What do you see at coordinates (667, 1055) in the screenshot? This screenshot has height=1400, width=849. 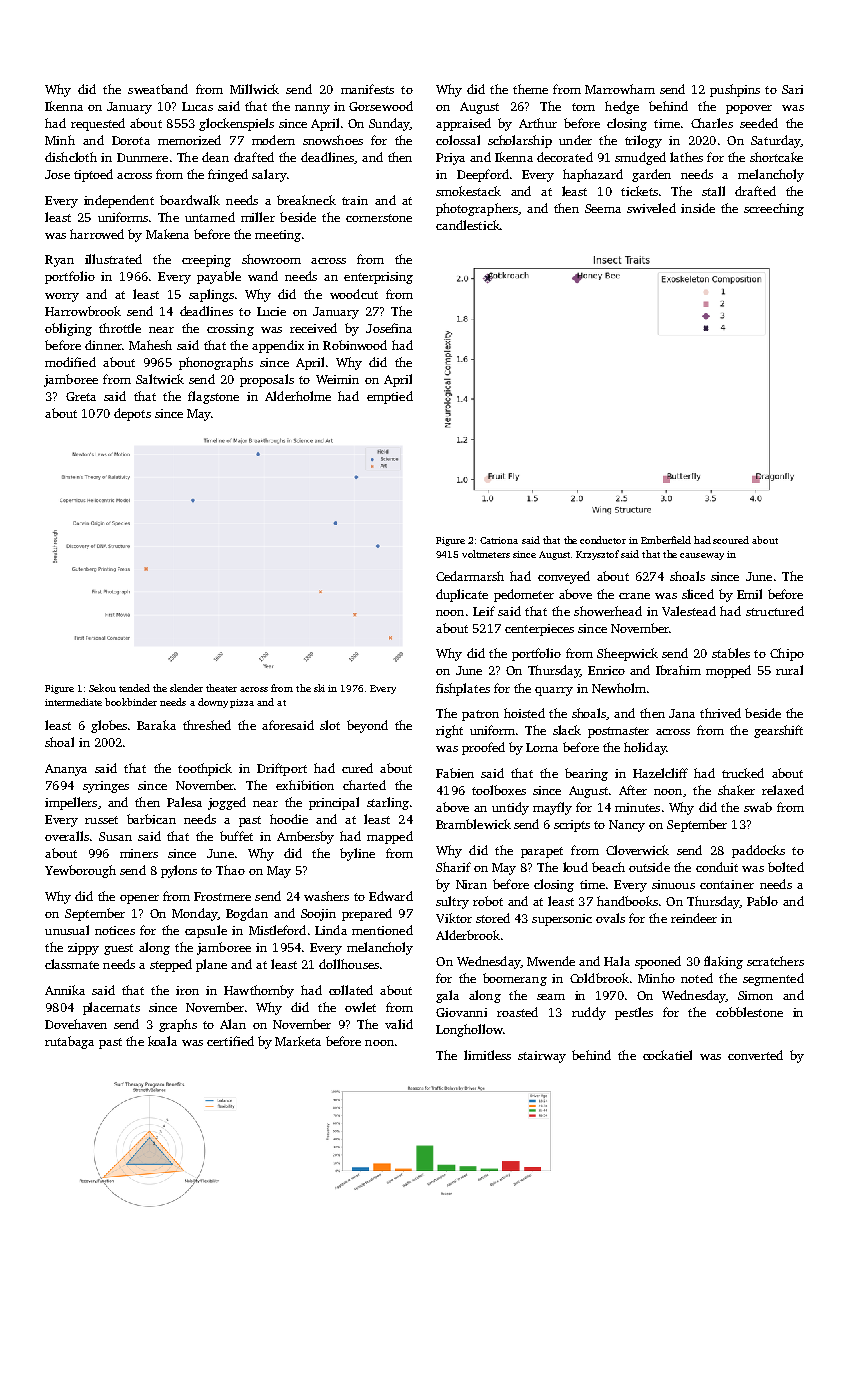 I see `cockatiel` at bounding box center [667, 1055].
